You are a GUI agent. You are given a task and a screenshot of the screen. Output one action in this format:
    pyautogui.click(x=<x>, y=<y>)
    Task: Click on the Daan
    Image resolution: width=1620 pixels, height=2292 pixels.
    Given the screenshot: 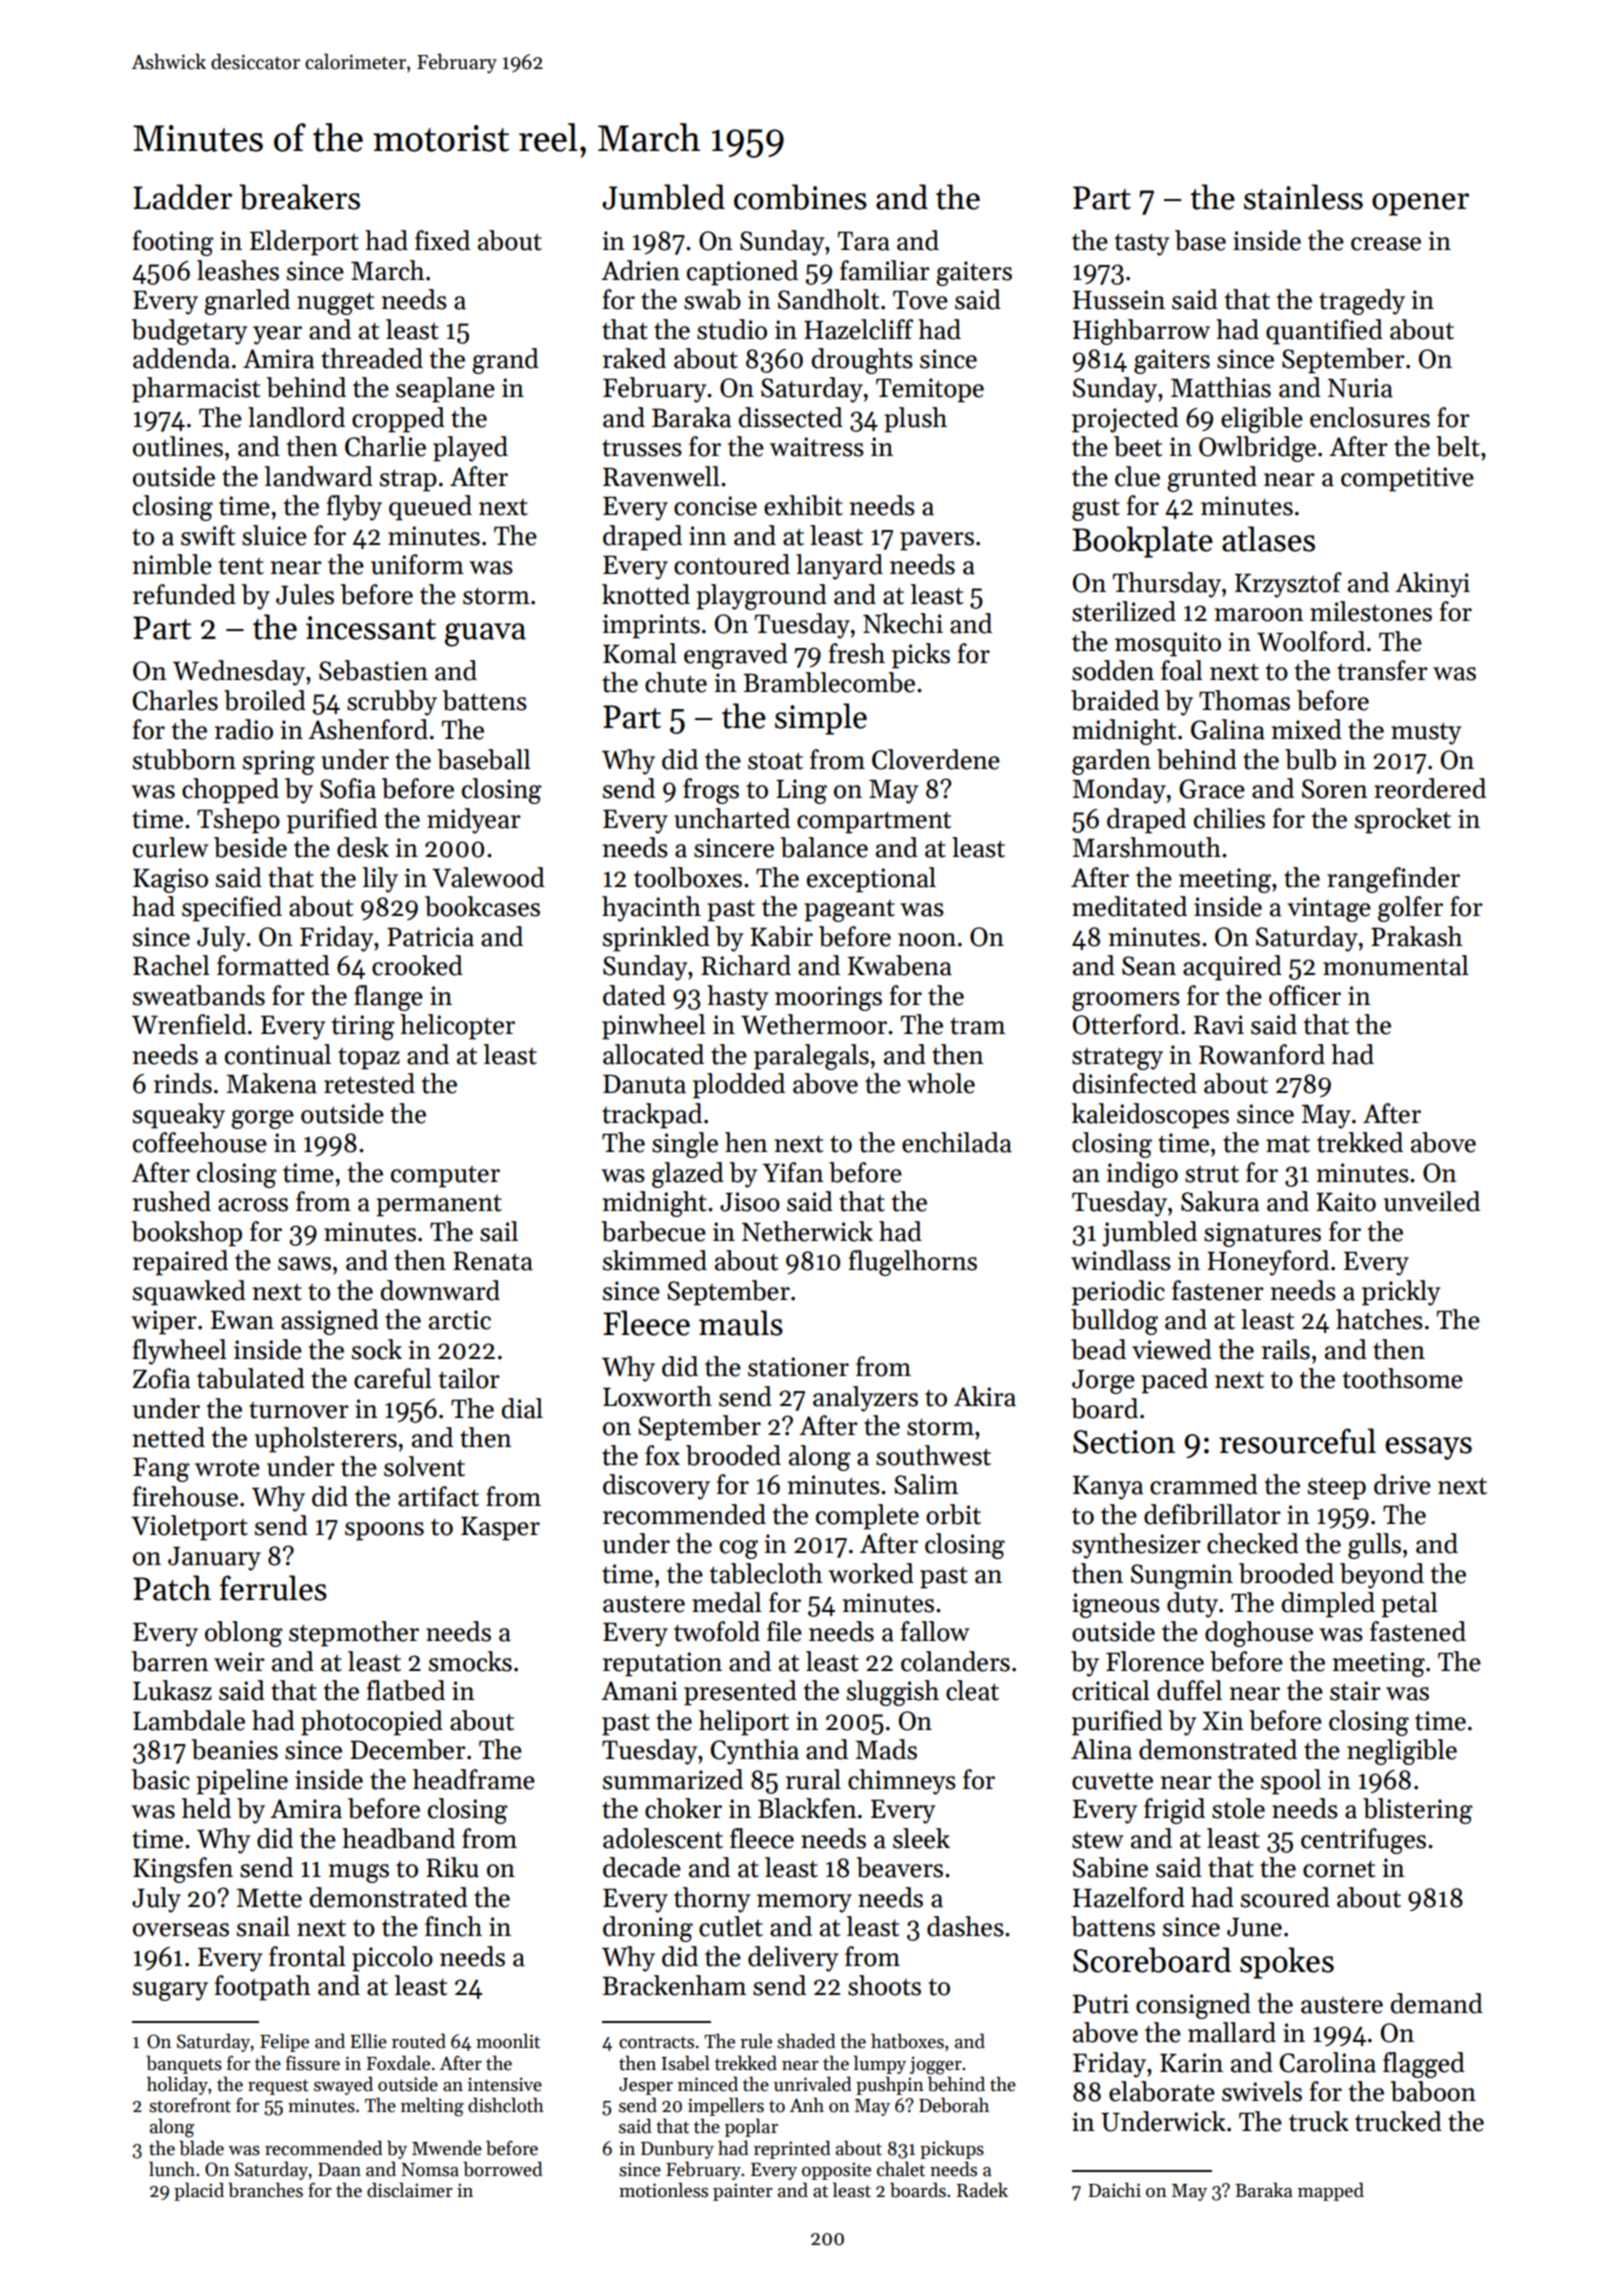 What is the action you would take?
    pyautogui.click(x=339, y=2170)
